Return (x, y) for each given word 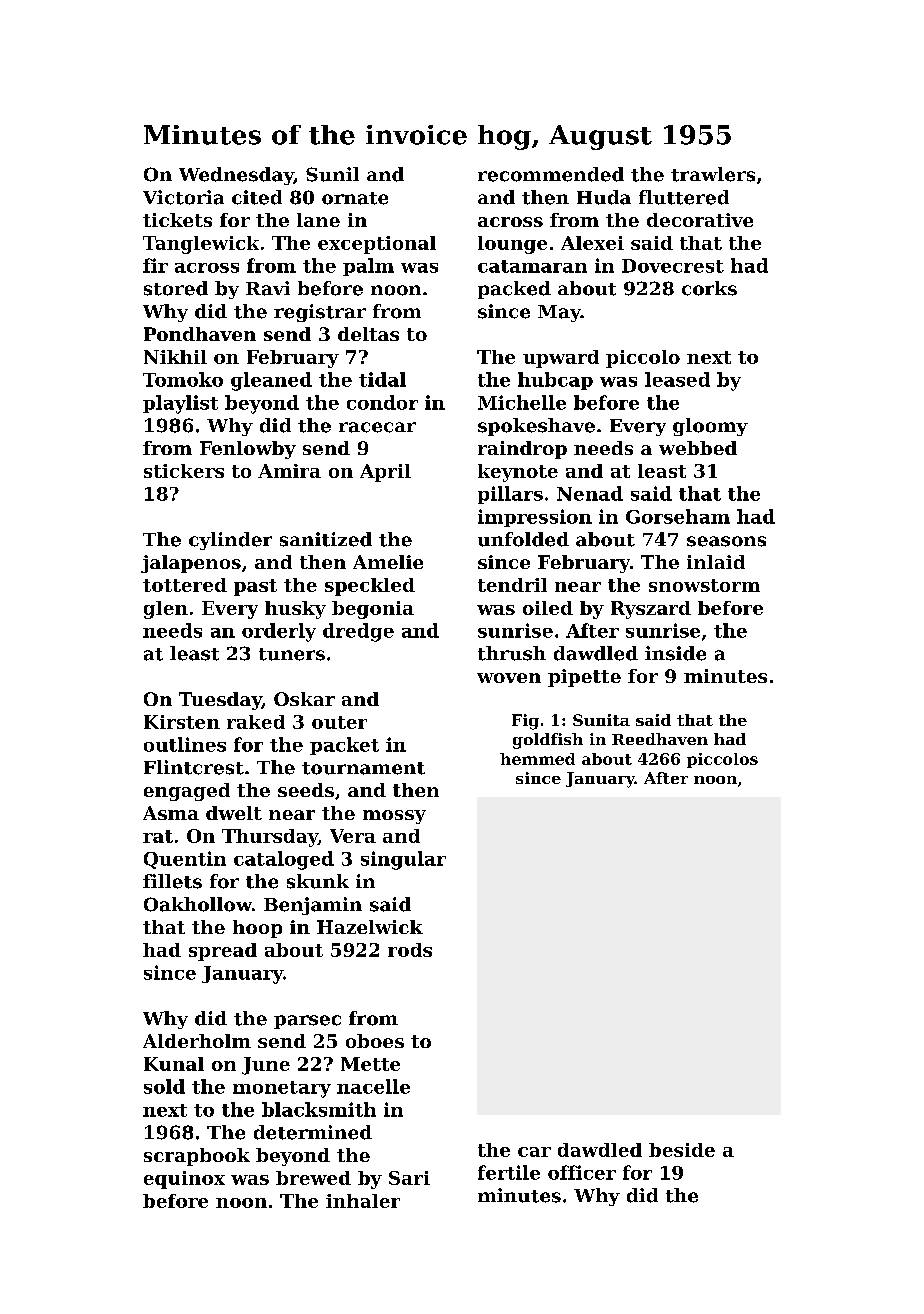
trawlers (713, 174)
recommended (551, 174)
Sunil (332, 174)
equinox (184, 1180)
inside (675, 653)
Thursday (270, 838)
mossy (394, 817)
